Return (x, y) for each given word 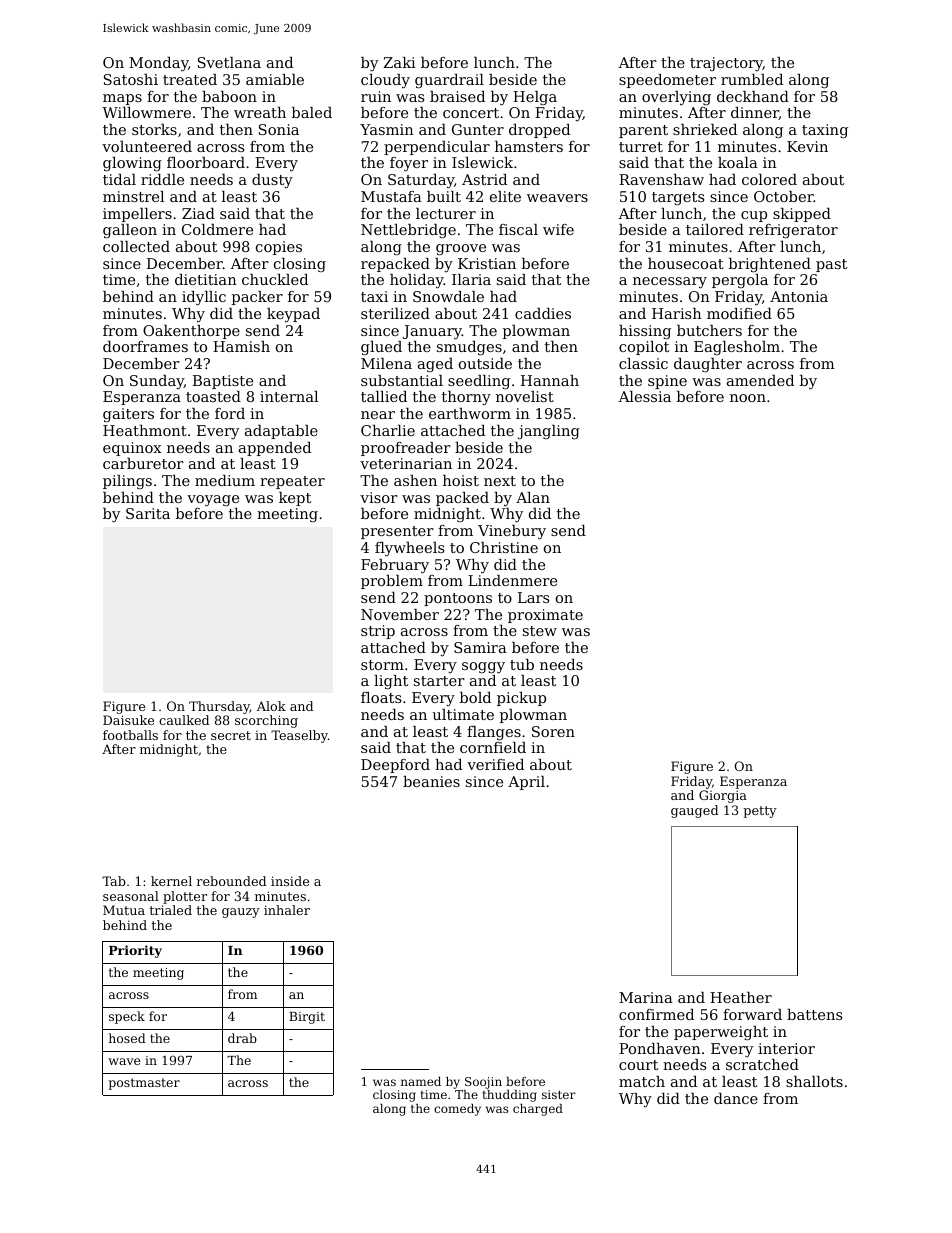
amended (760, 380)
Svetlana (229, 62)
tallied (384, 396)
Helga (535, 98)
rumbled (752, 79)
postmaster (144, 1084)
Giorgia (723, 796)
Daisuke (128, 720)
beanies (431, 781)
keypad (293, 315)
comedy (457, 1110)
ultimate (463, 714)
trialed (170, 910)
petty (760, 812)
